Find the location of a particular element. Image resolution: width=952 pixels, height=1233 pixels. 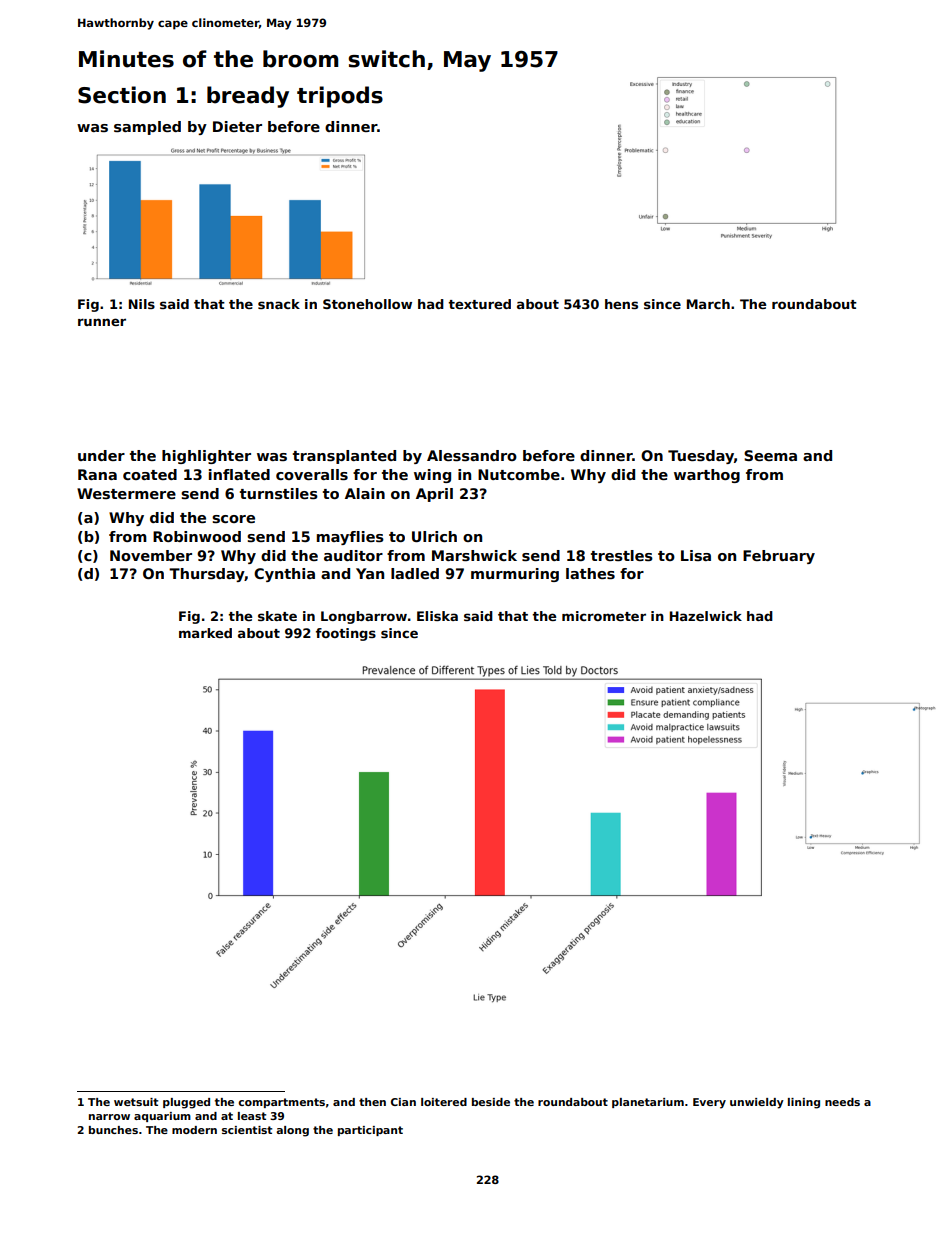

unwieldy is located at coordinates (757, 1103).
